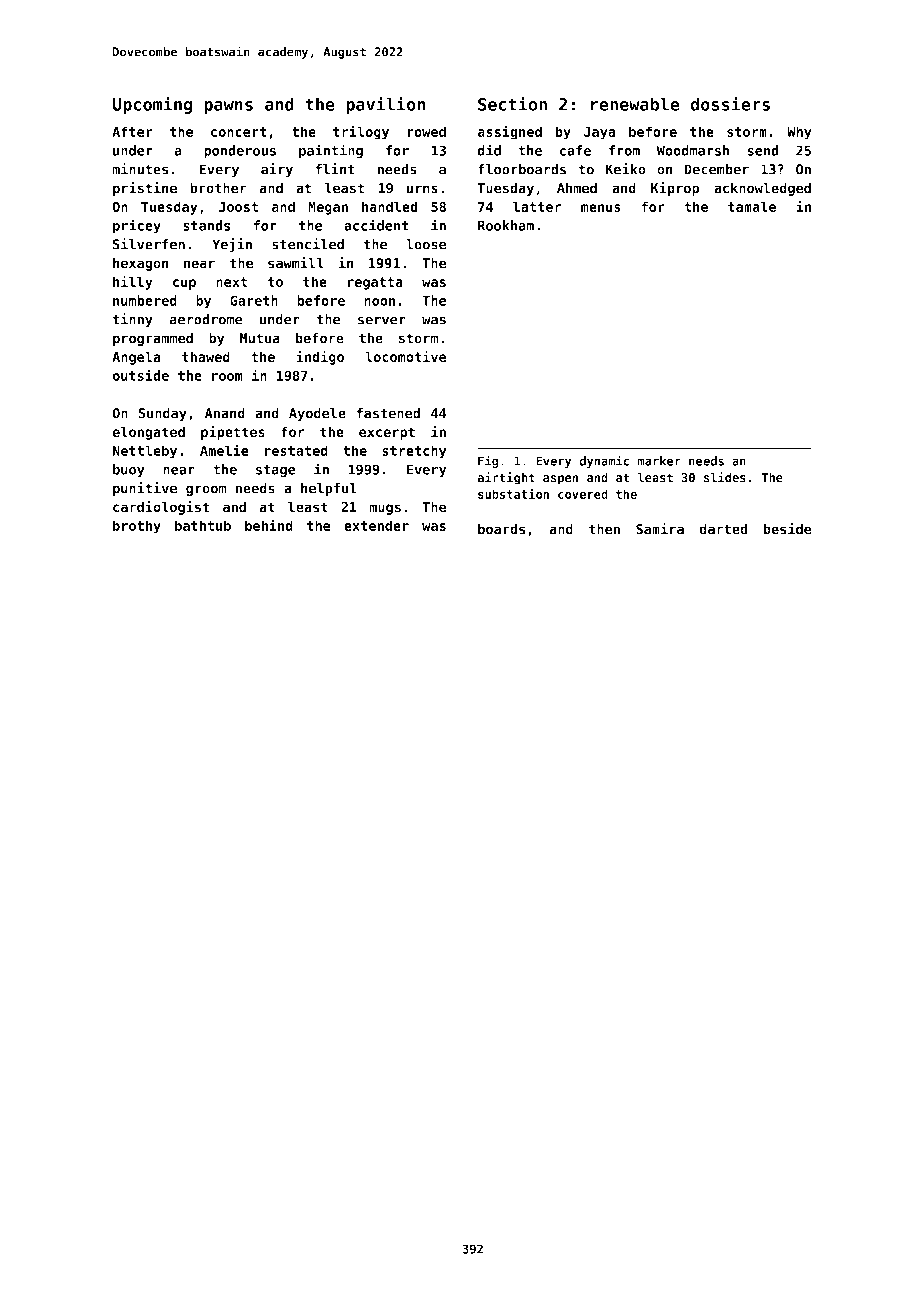  What do you see at coordinates (228, 107) in the screenshot?
I see `pawns` at bounding box center [228, 107].
